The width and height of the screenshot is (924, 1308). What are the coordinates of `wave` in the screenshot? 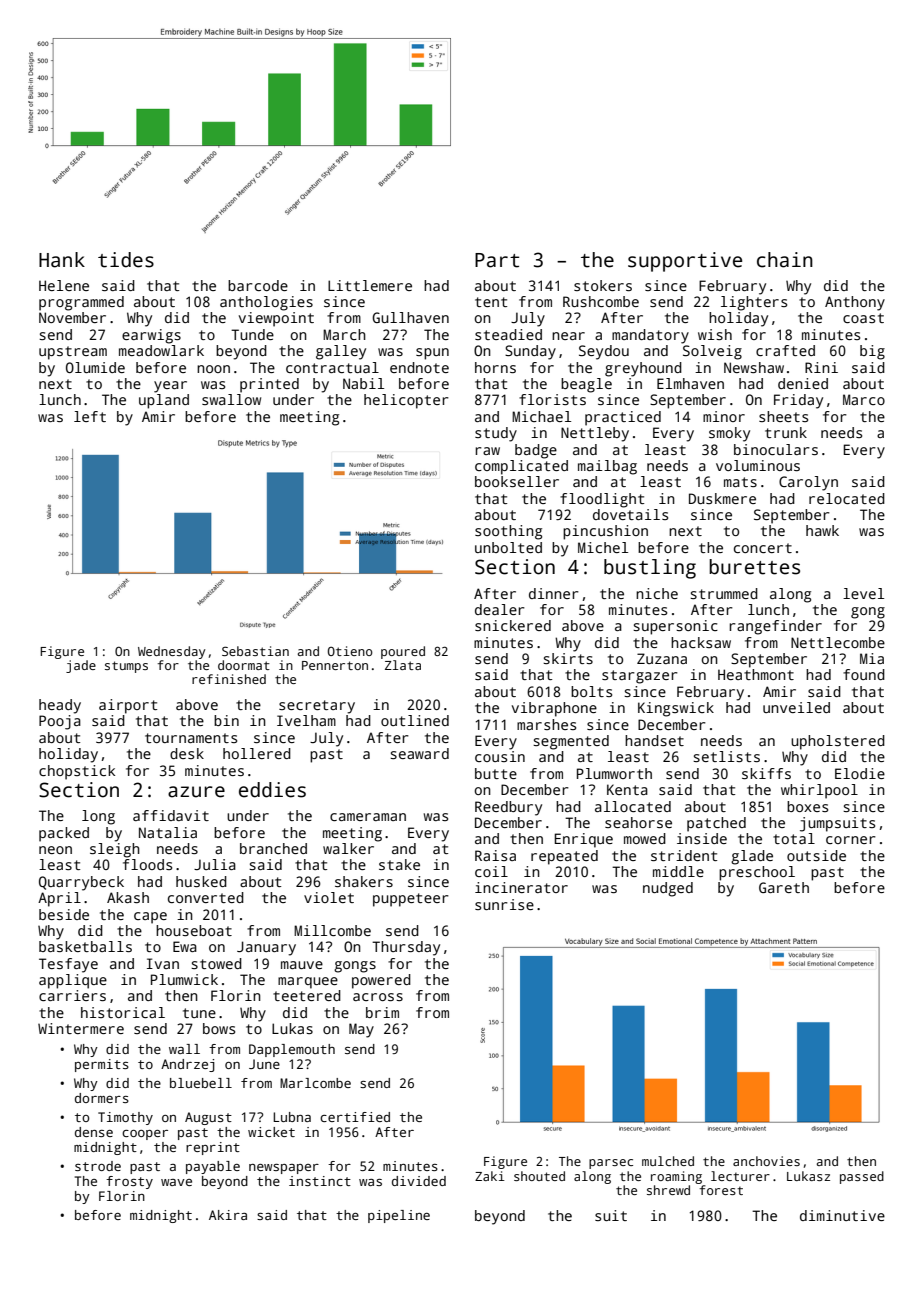 It's located at (176, 1182).
